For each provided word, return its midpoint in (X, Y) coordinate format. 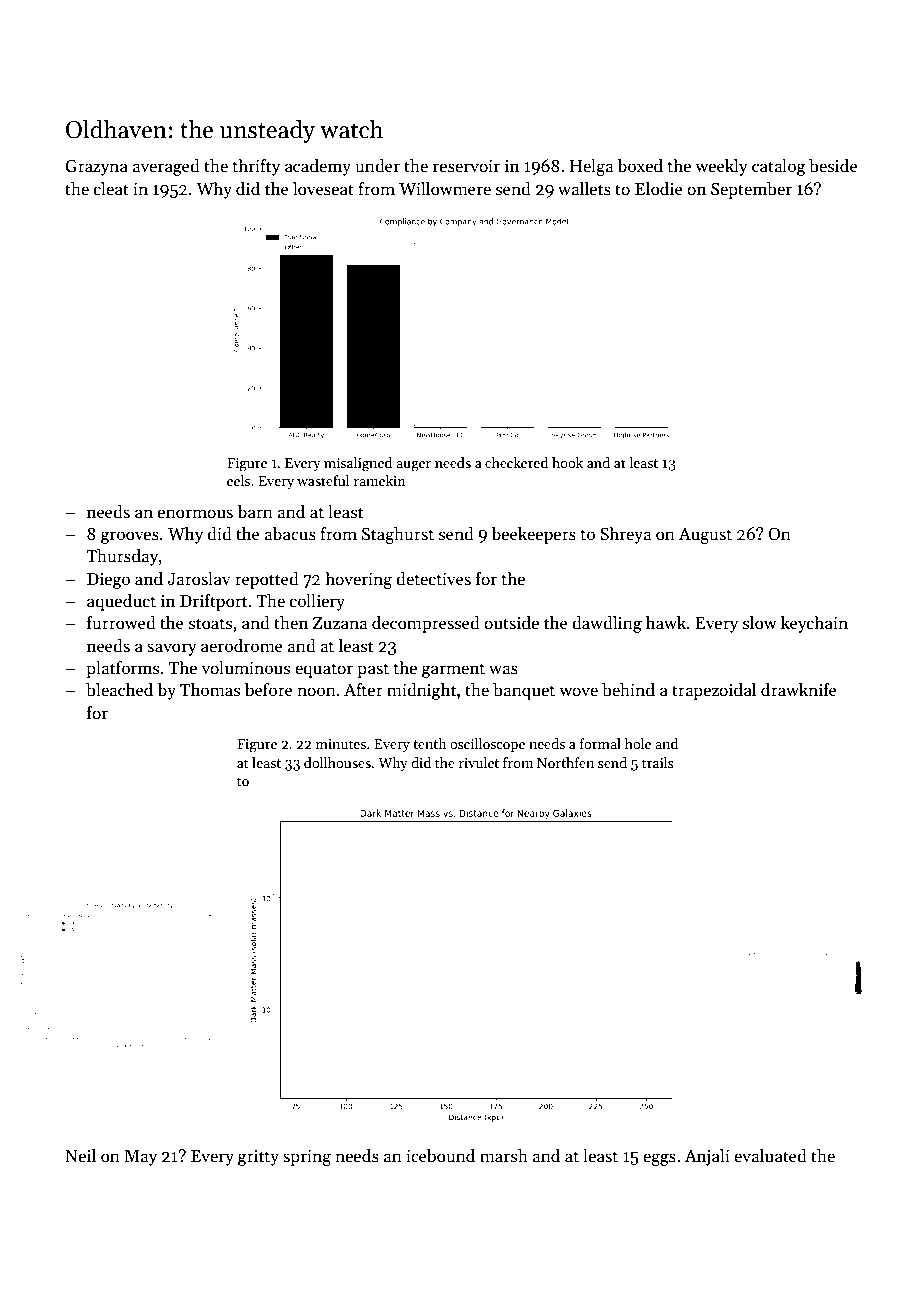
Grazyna (96, 167)
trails (658, 762)
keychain (814, 624)
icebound (440, 1156)
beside (833, 166)
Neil (80, 1156)
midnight (422, 691)
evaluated (770, 1156)
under (377, 166)
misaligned (358, 464)
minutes (341, 744)
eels (238, 480)
